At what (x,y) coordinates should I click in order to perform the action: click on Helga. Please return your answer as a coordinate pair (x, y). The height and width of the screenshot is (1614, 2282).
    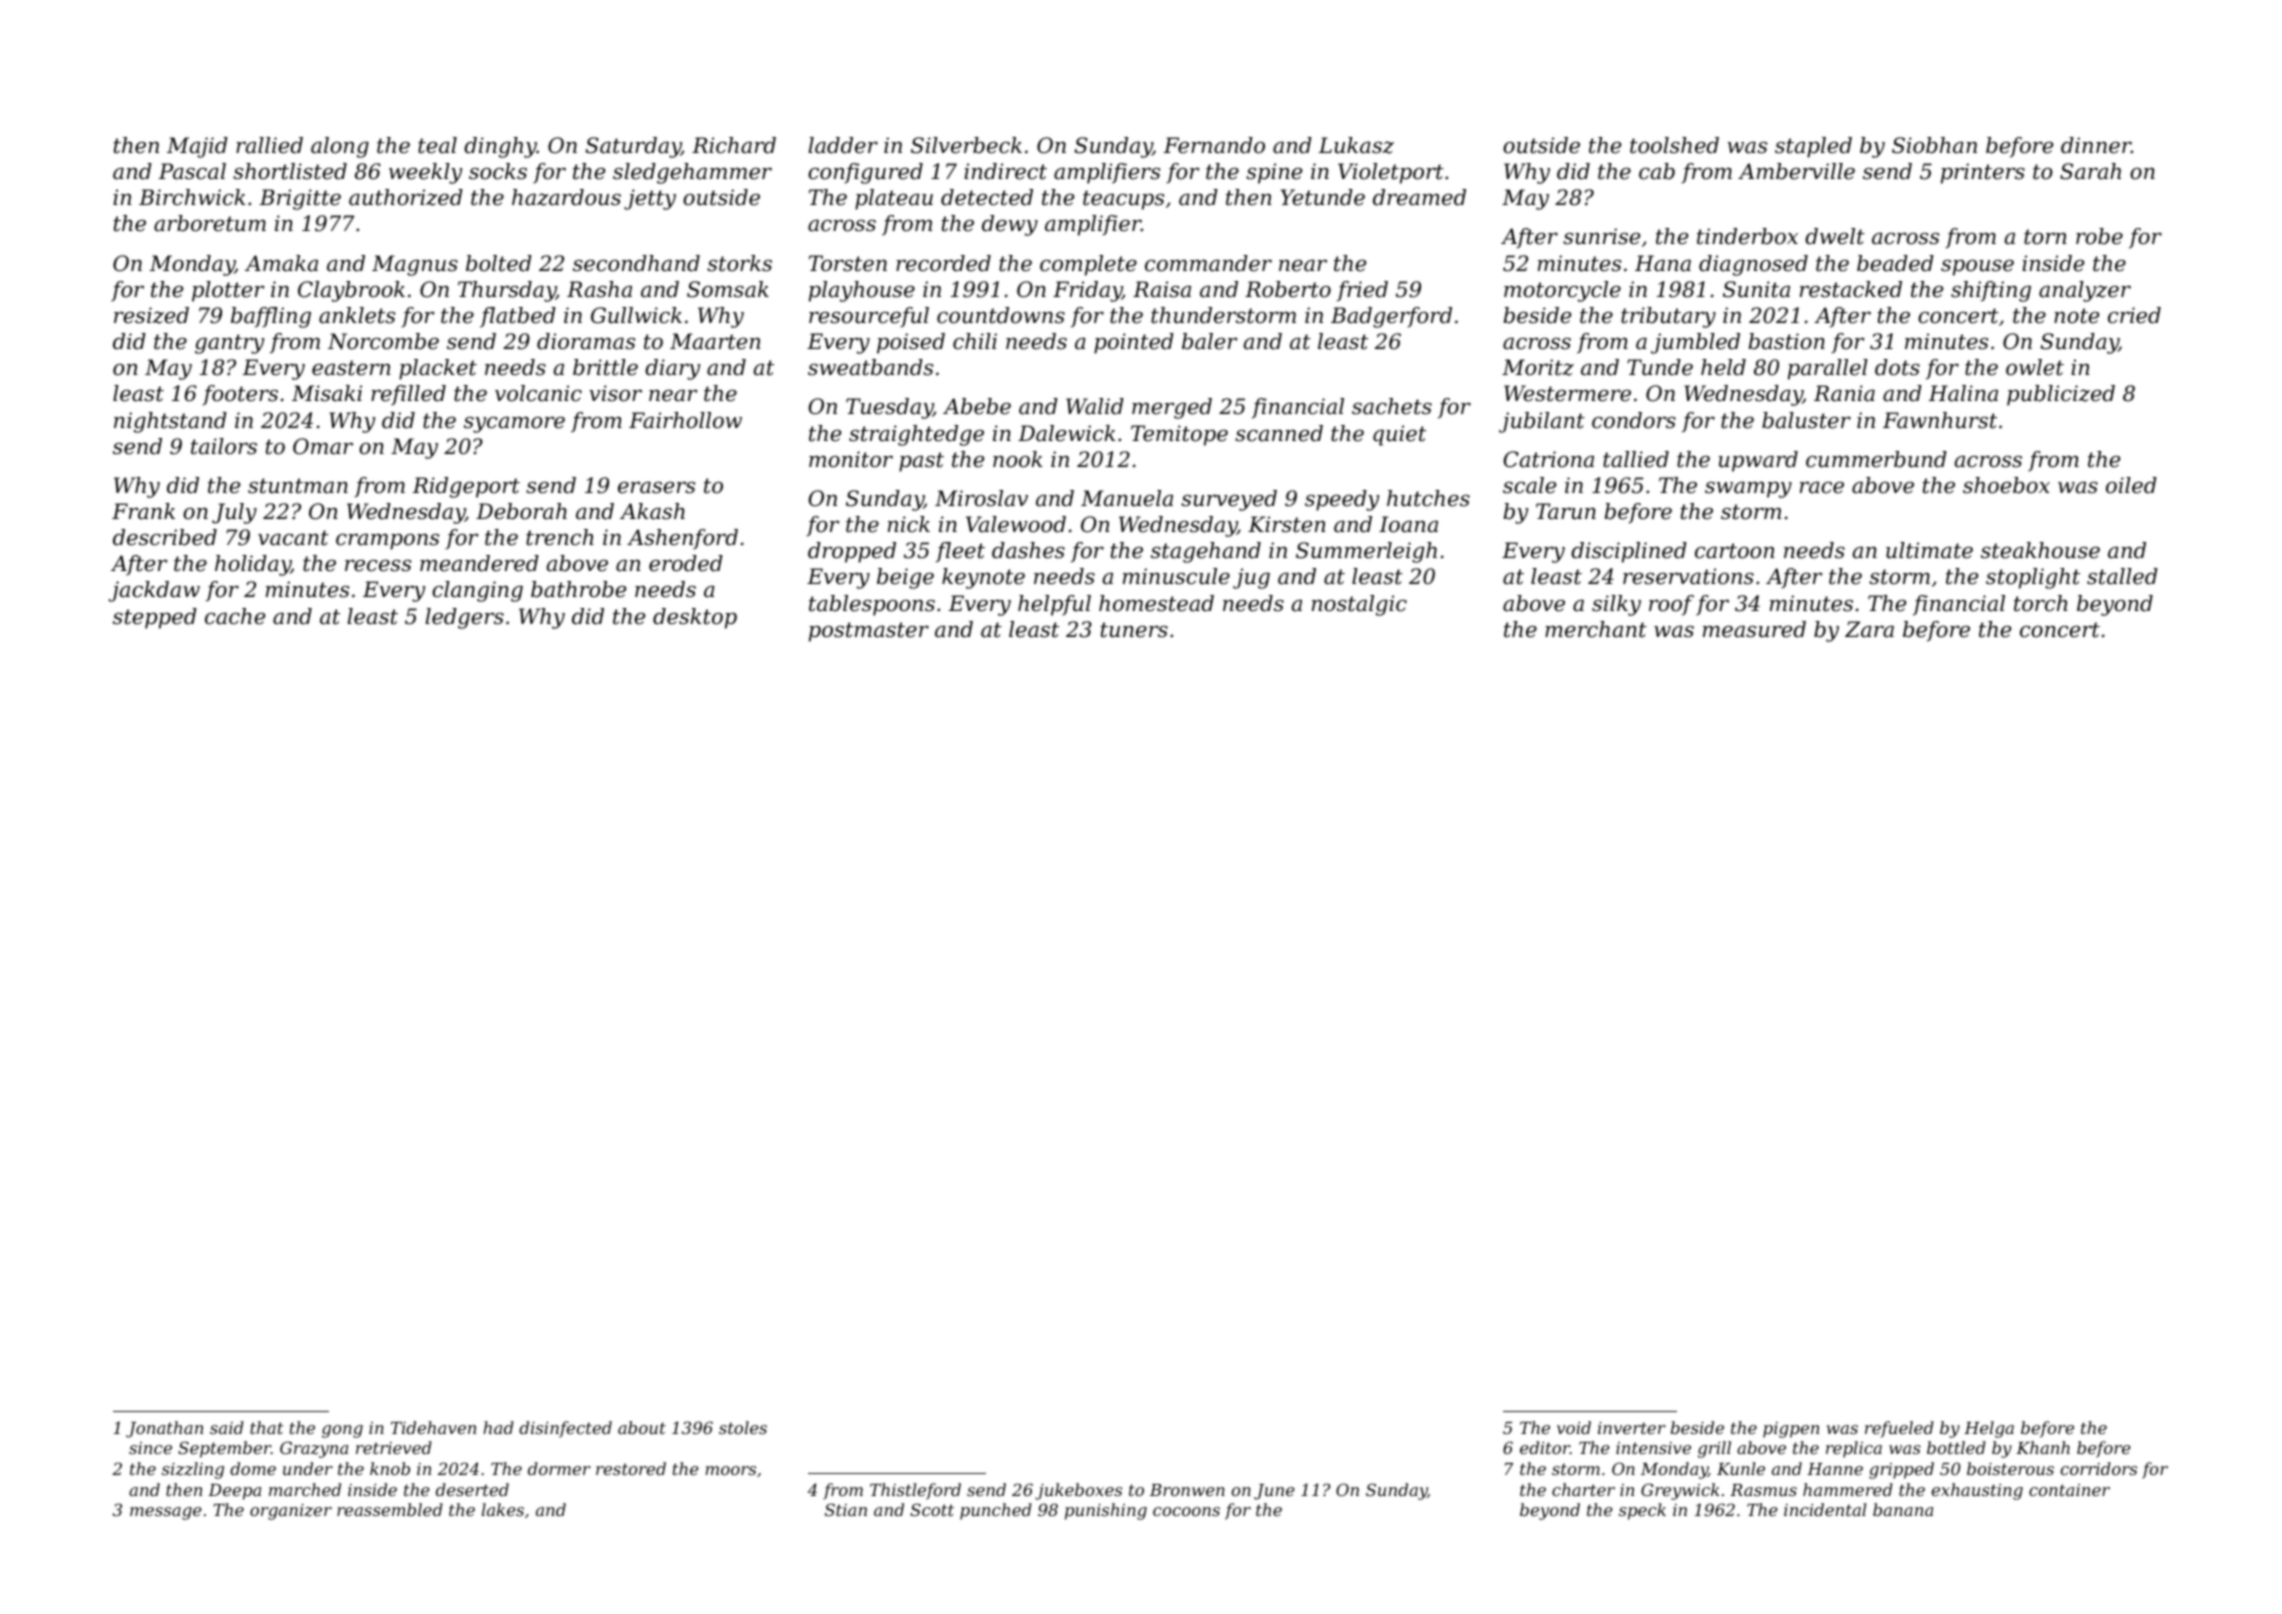
    Looking at the image, I should click on (1989, 1429).
